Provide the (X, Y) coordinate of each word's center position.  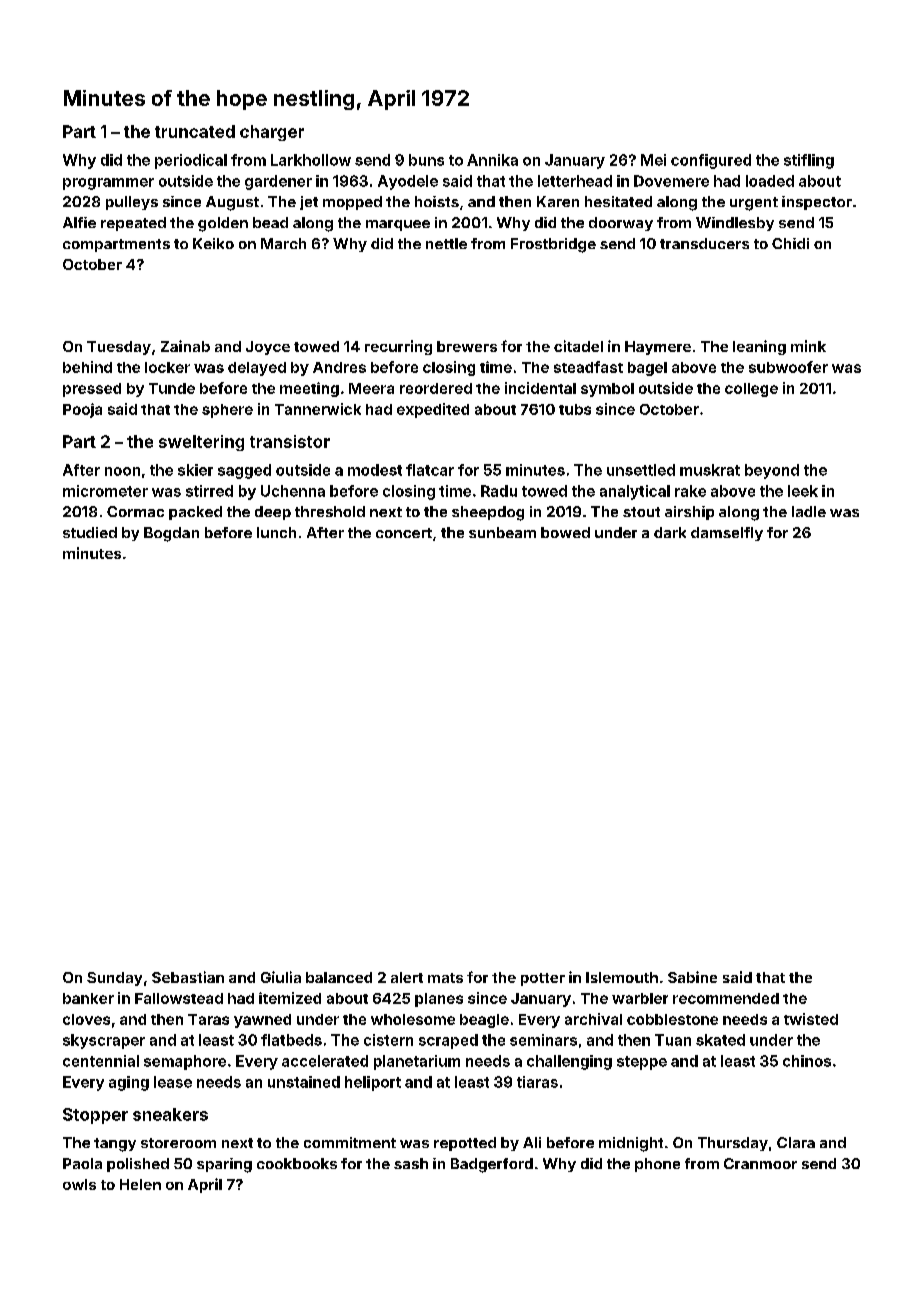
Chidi (790, 243)
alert (407, 977)
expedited (433, 410)
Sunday (114, 979)
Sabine (692, 977)
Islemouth (622, 977)
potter (543, 979)
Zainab (185, 346)
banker (88, 998)
